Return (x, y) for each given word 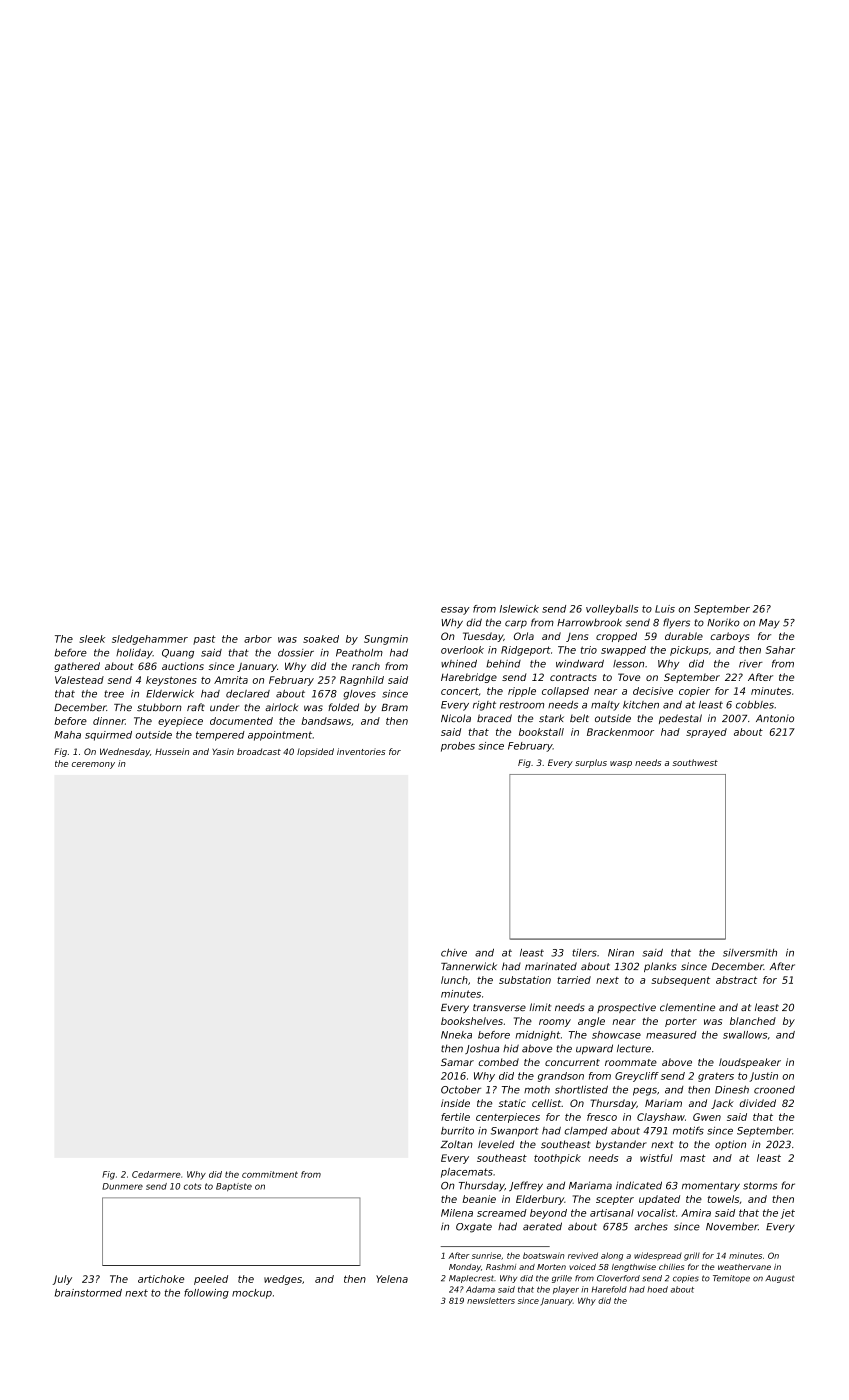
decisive (653, 691)
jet (788, 1214)
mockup (252, 1294)
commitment (270, 1174)
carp (516, 624)
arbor (258, 639)
